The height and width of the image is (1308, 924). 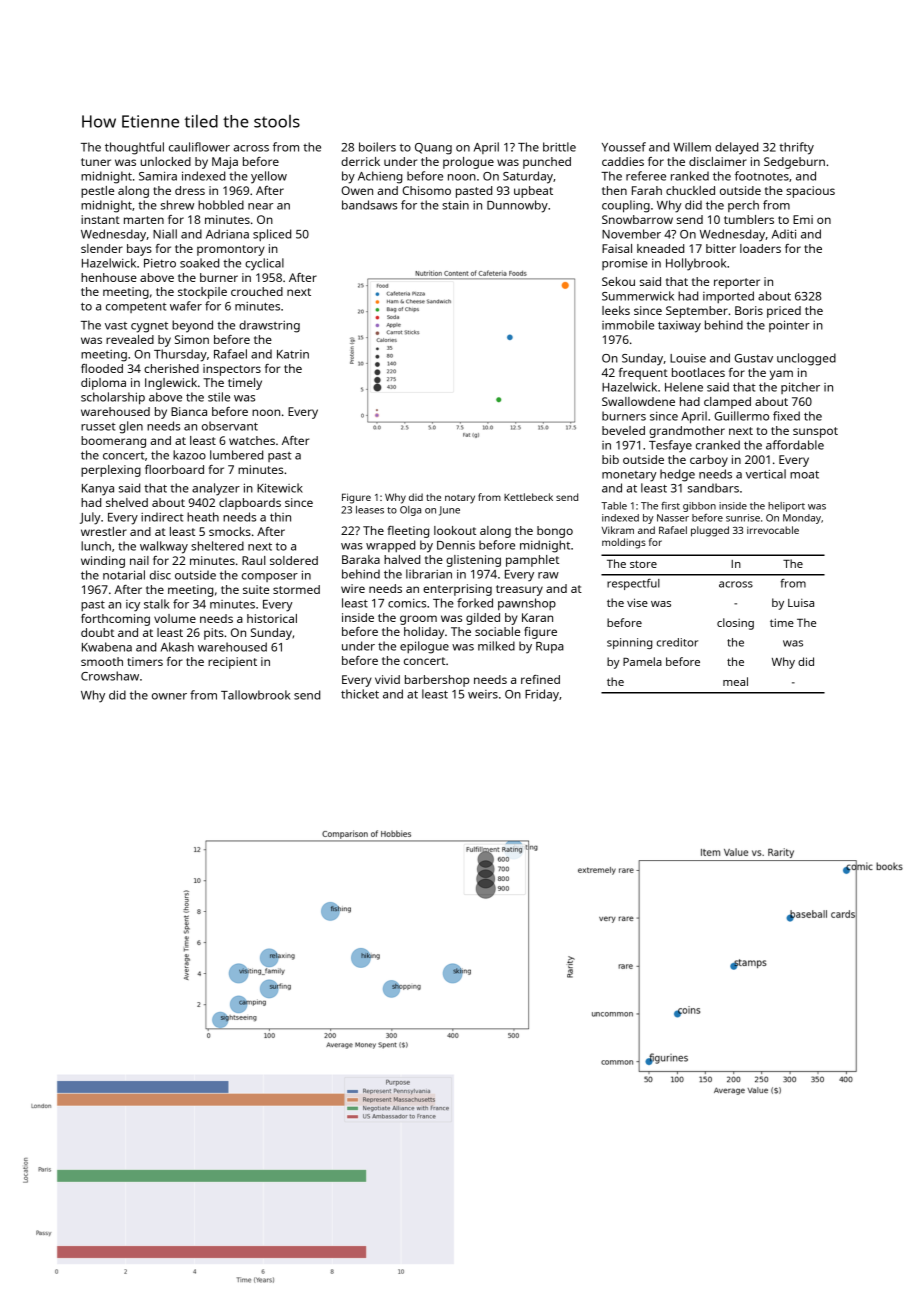 What do you see at coordinates (735, 681) in the image?
I see `meal` at bounding box center [735, 681].
